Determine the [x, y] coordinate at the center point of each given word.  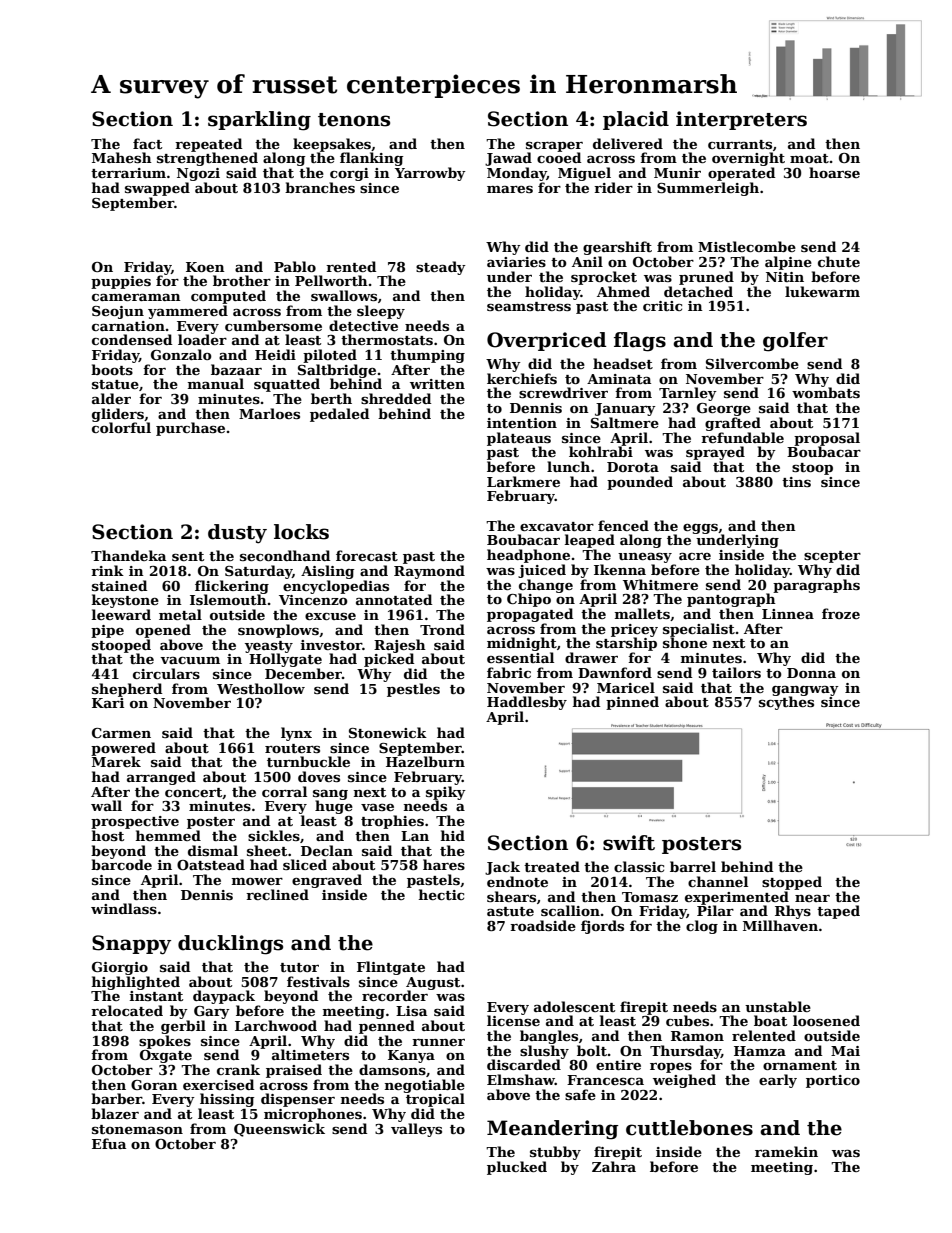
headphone [528, 556]
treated [552, 866]
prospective [135, 822]
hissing [227, 1100]
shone [685, 642]
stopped [792, 883]
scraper [554, 147]
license [513, 1020]
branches [320, 187]
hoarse [834, 172]
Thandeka [128, 555]
